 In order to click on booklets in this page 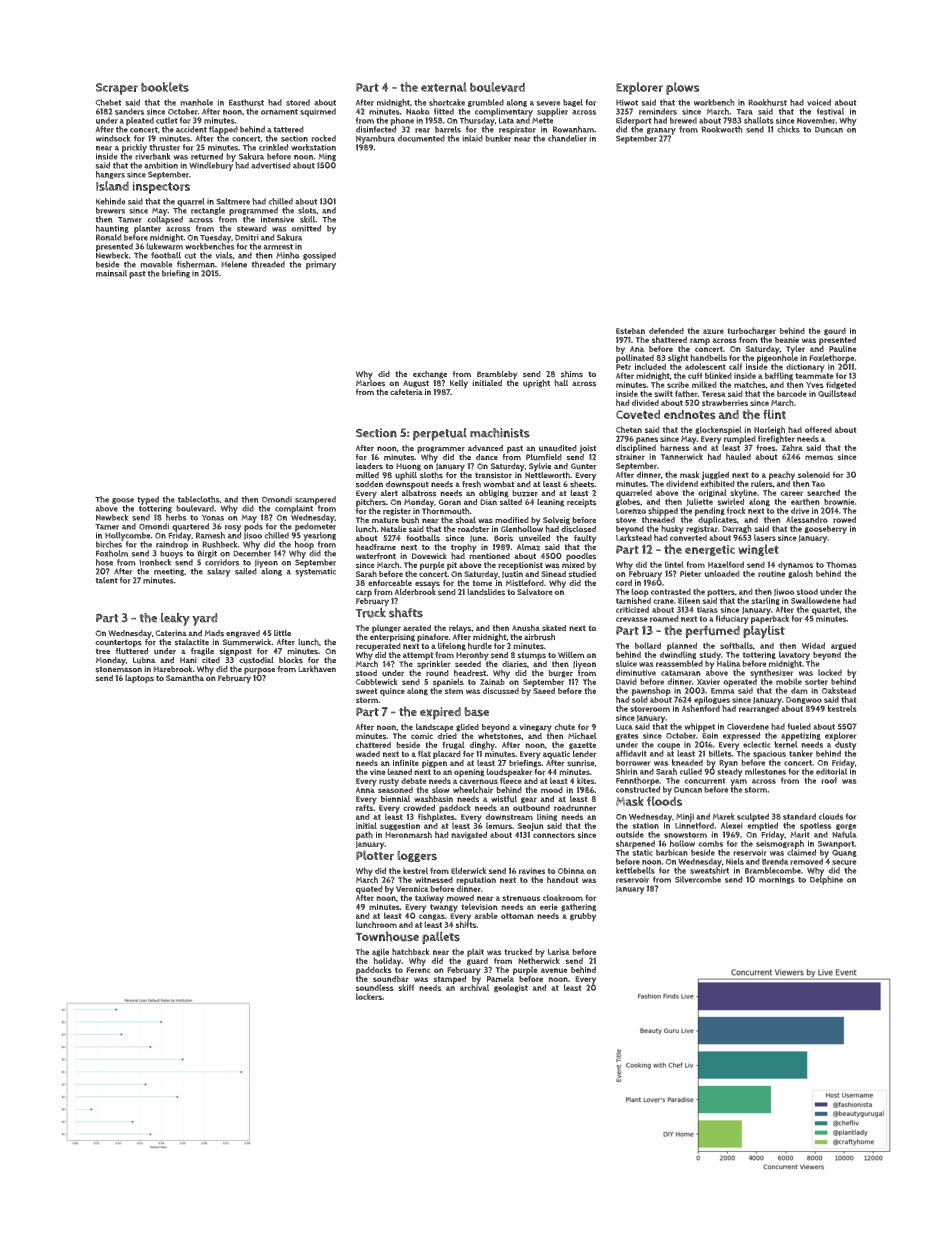, I will do `click(165, 87)`.
